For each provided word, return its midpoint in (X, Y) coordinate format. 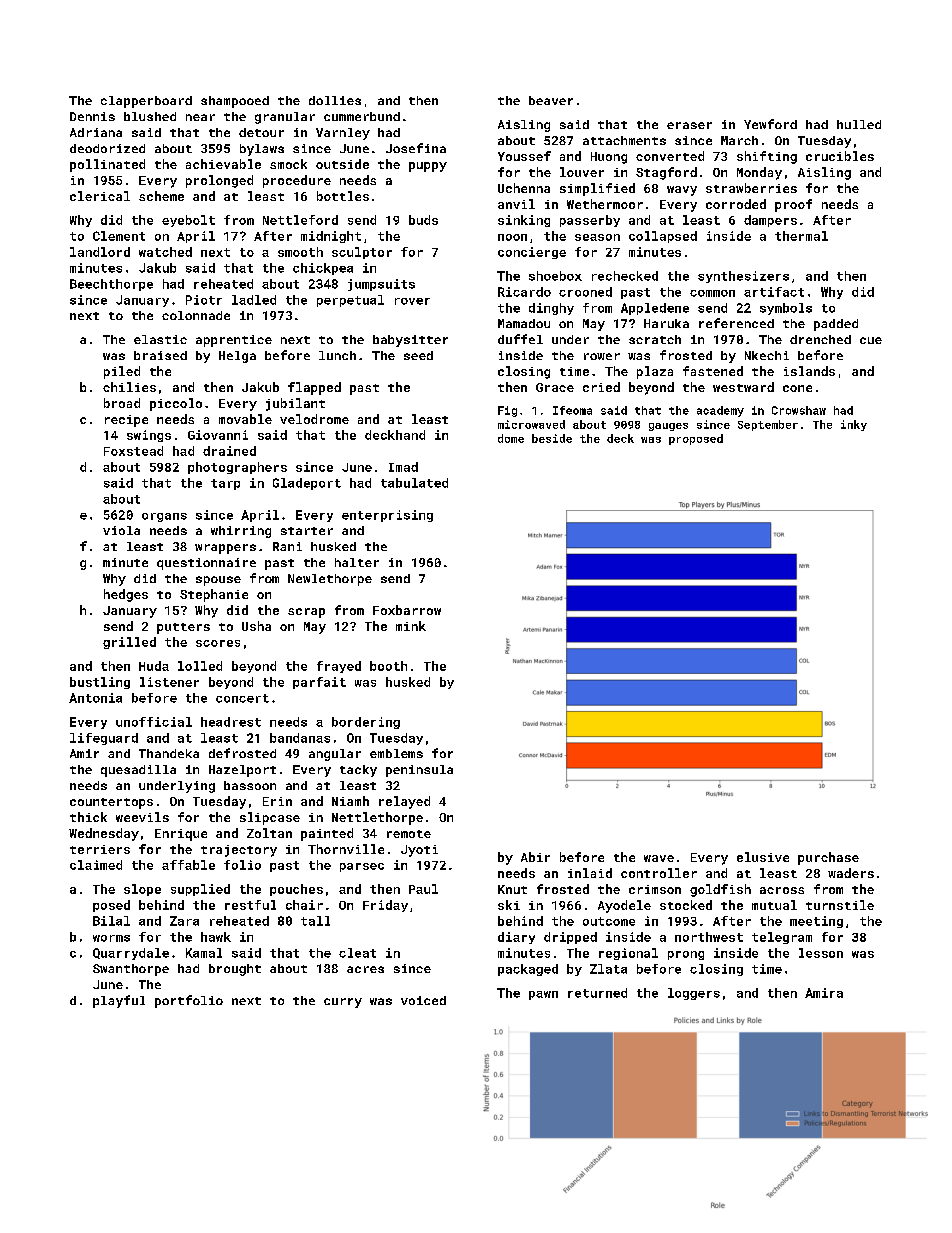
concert (242, 698)
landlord (100, 252)
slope (142, 890)
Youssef (524, 156)
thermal (801, 236)
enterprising (387, 516)
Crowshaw (799, 410)
